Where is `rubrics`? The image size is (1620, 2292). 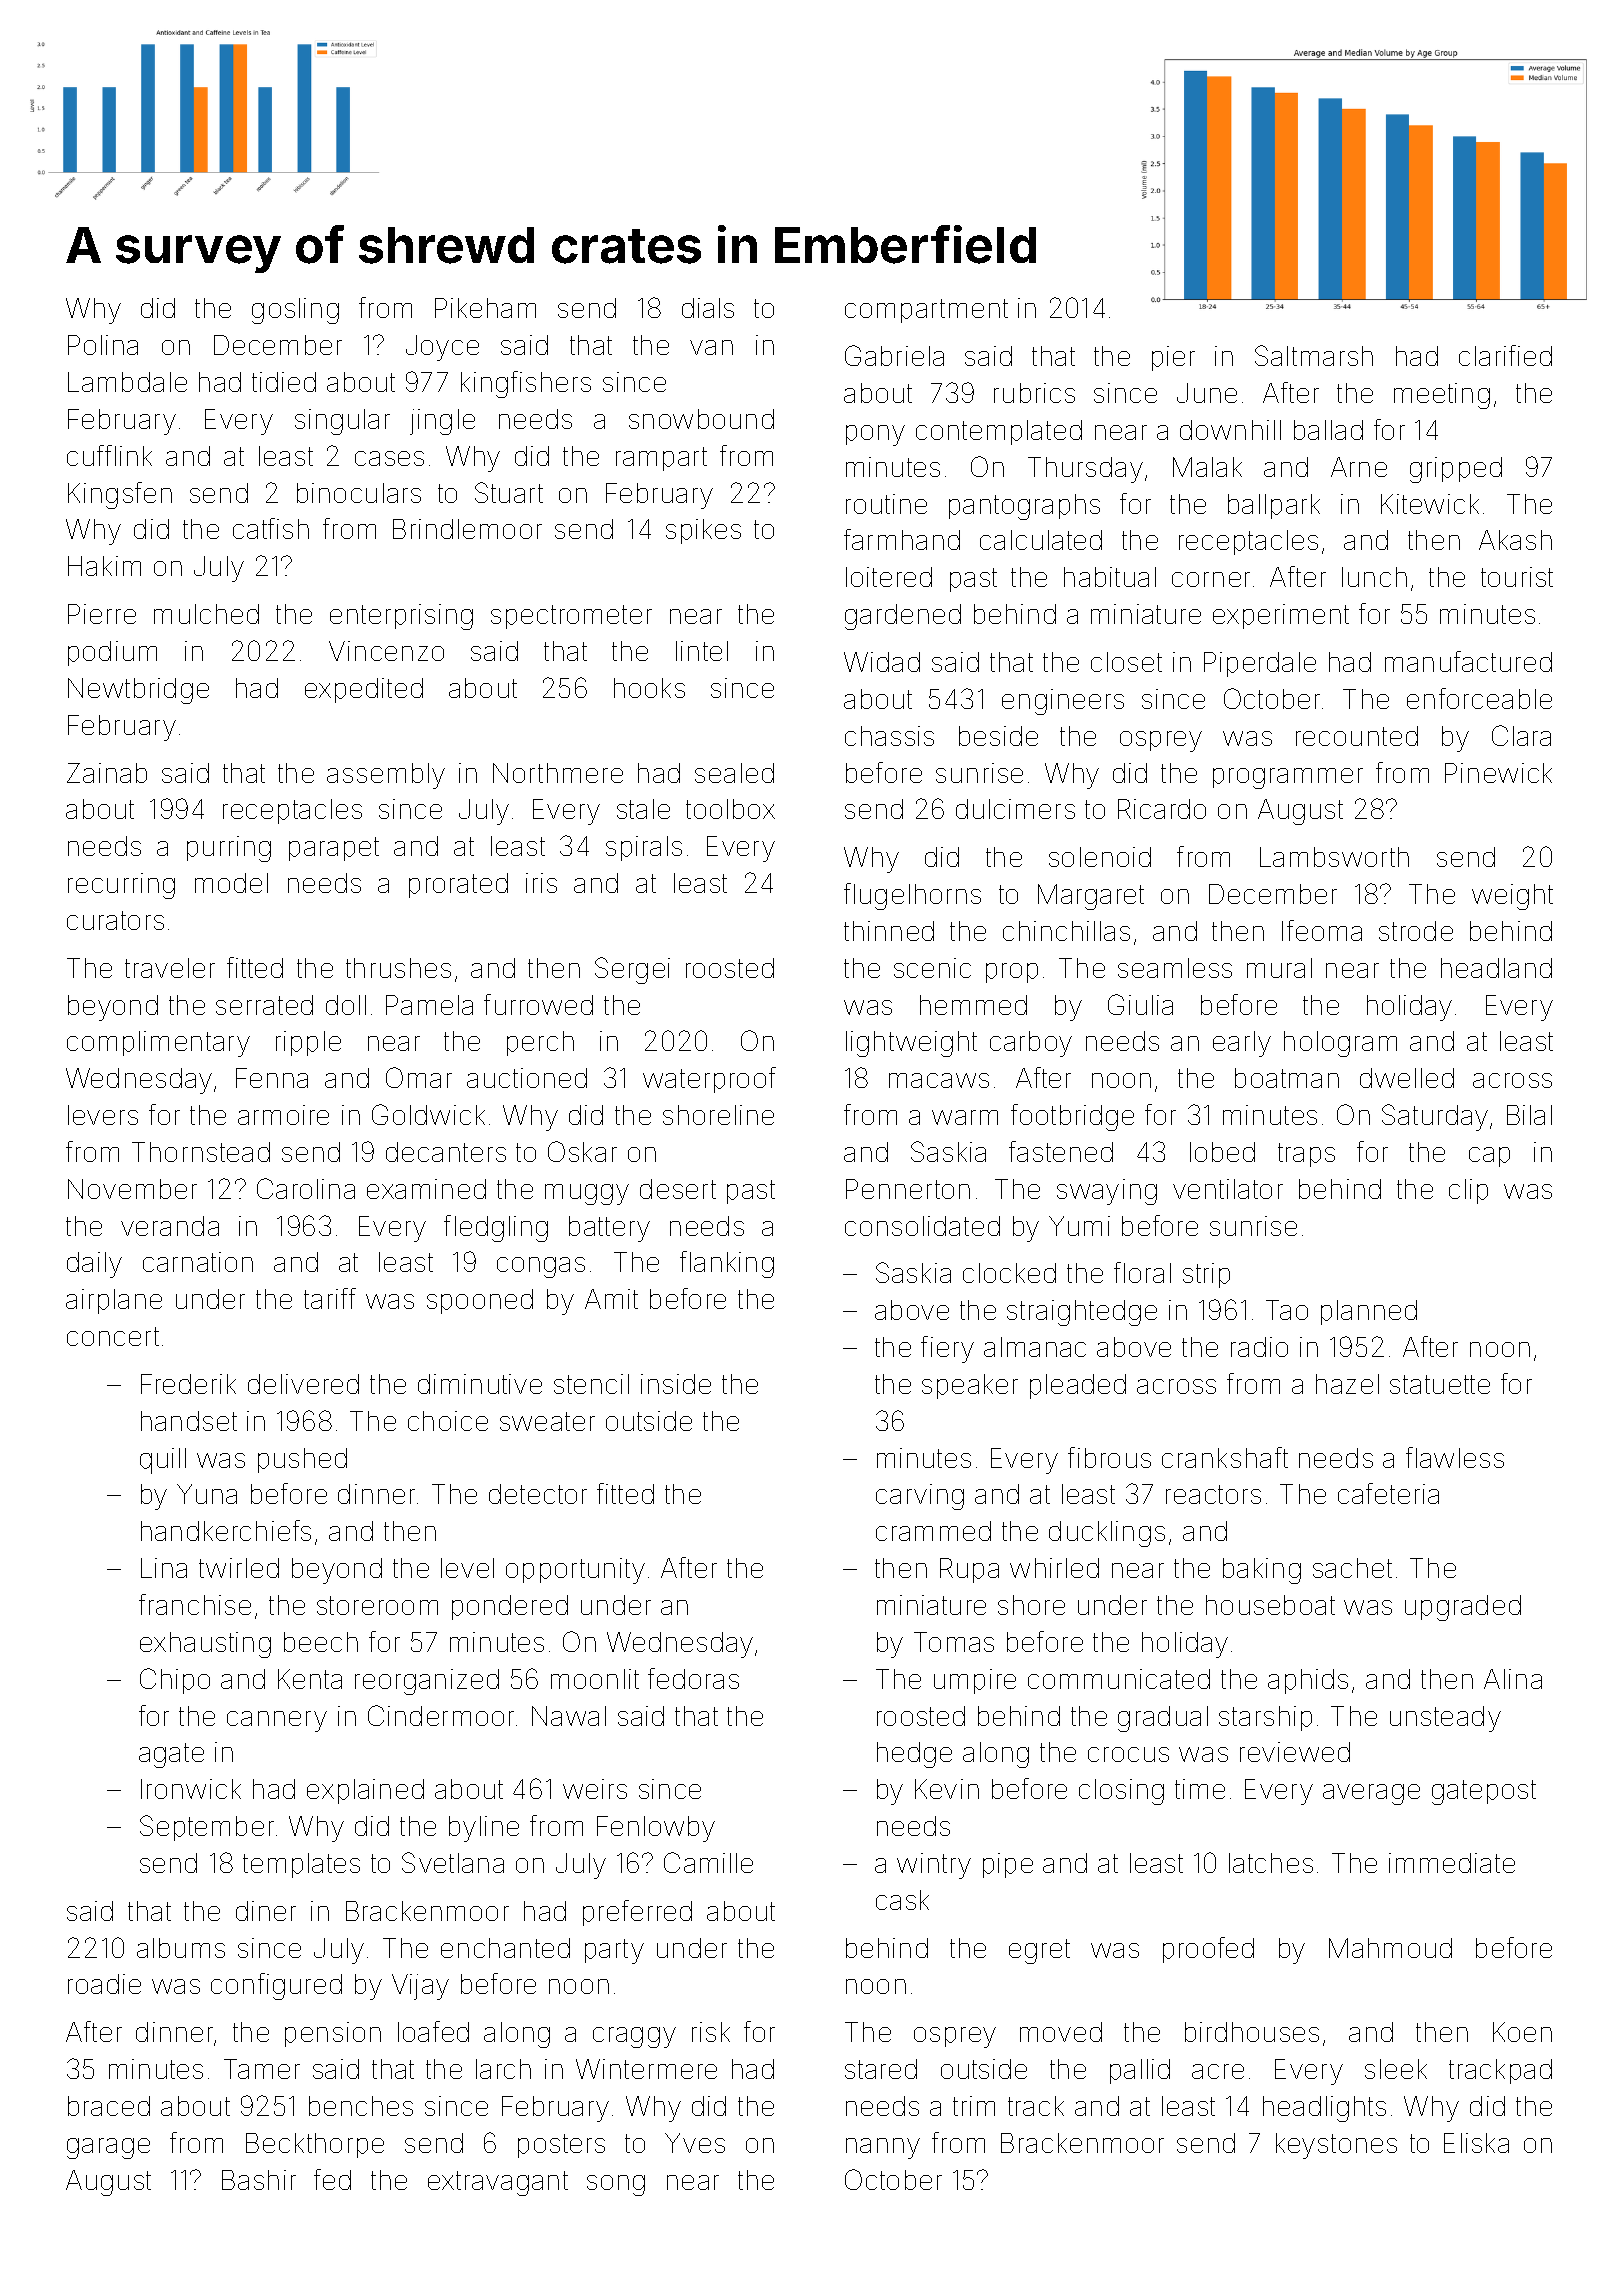 rubrics is located at coordinates (1034, 393).
